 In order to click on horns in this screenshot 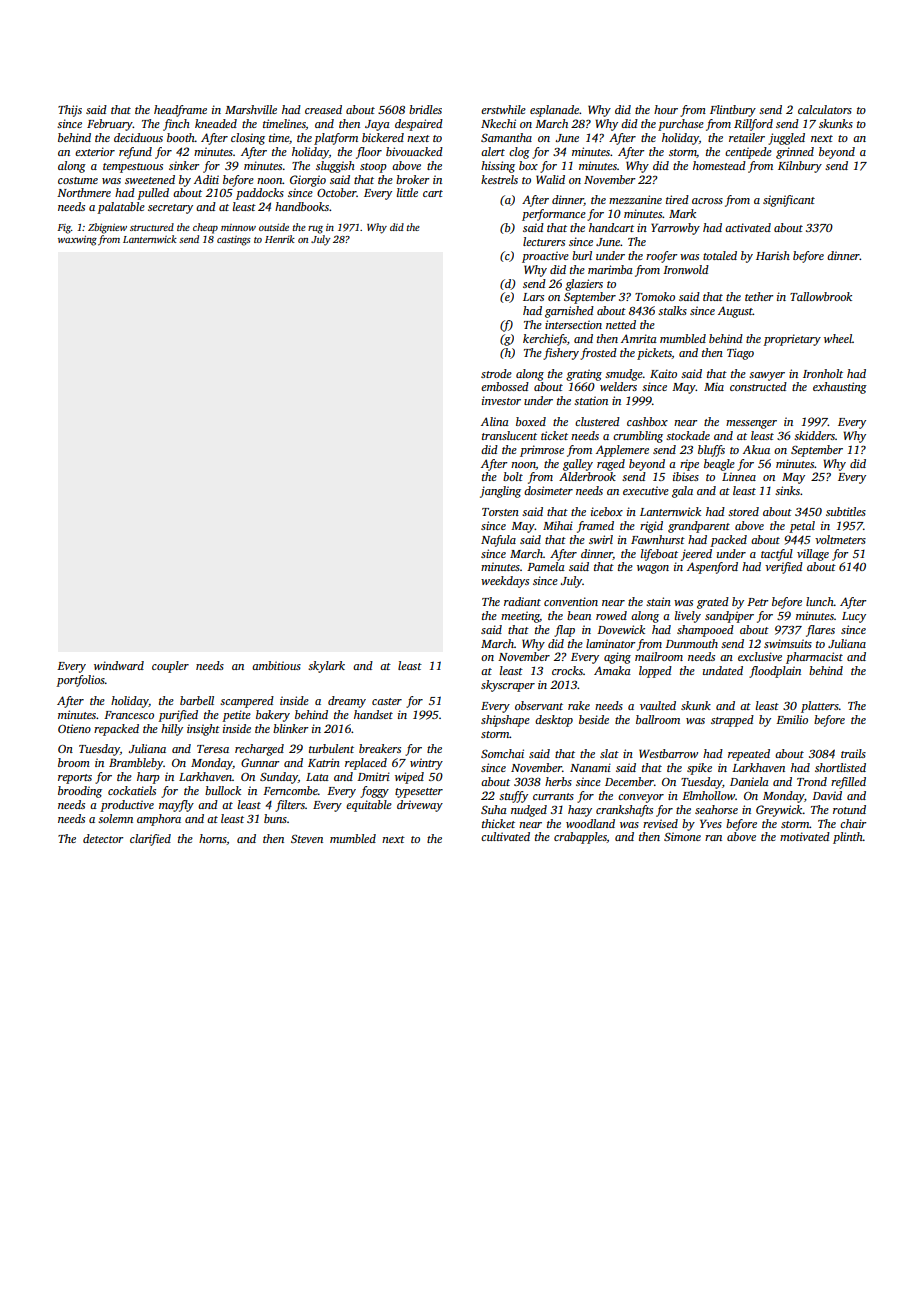, I will do `click(213, 839)`.
